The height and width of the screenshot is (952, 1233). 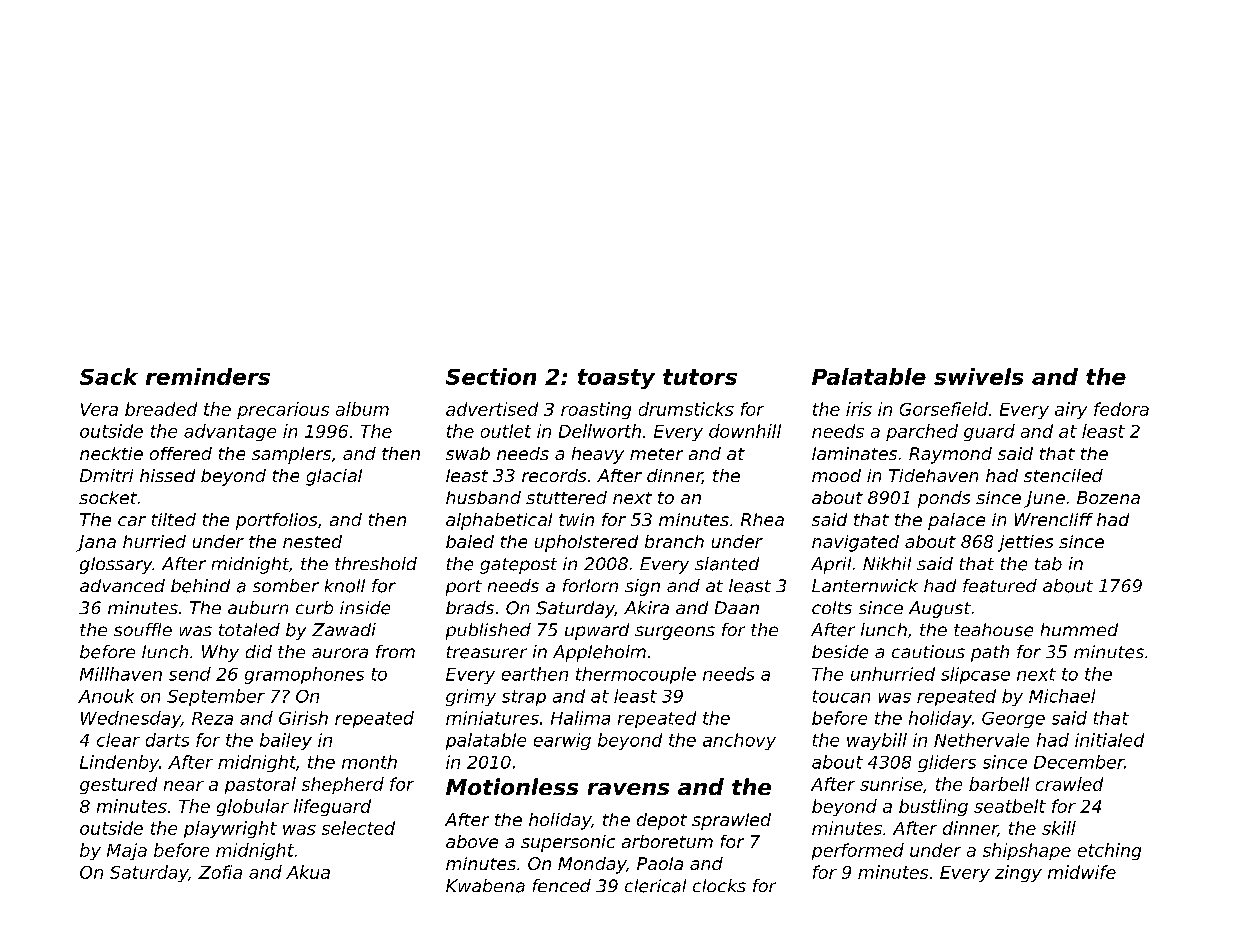 What do you see at coordinates (600, 431) in the screenshot?
I see `Dellworth` at bounding box center [600, 431].
